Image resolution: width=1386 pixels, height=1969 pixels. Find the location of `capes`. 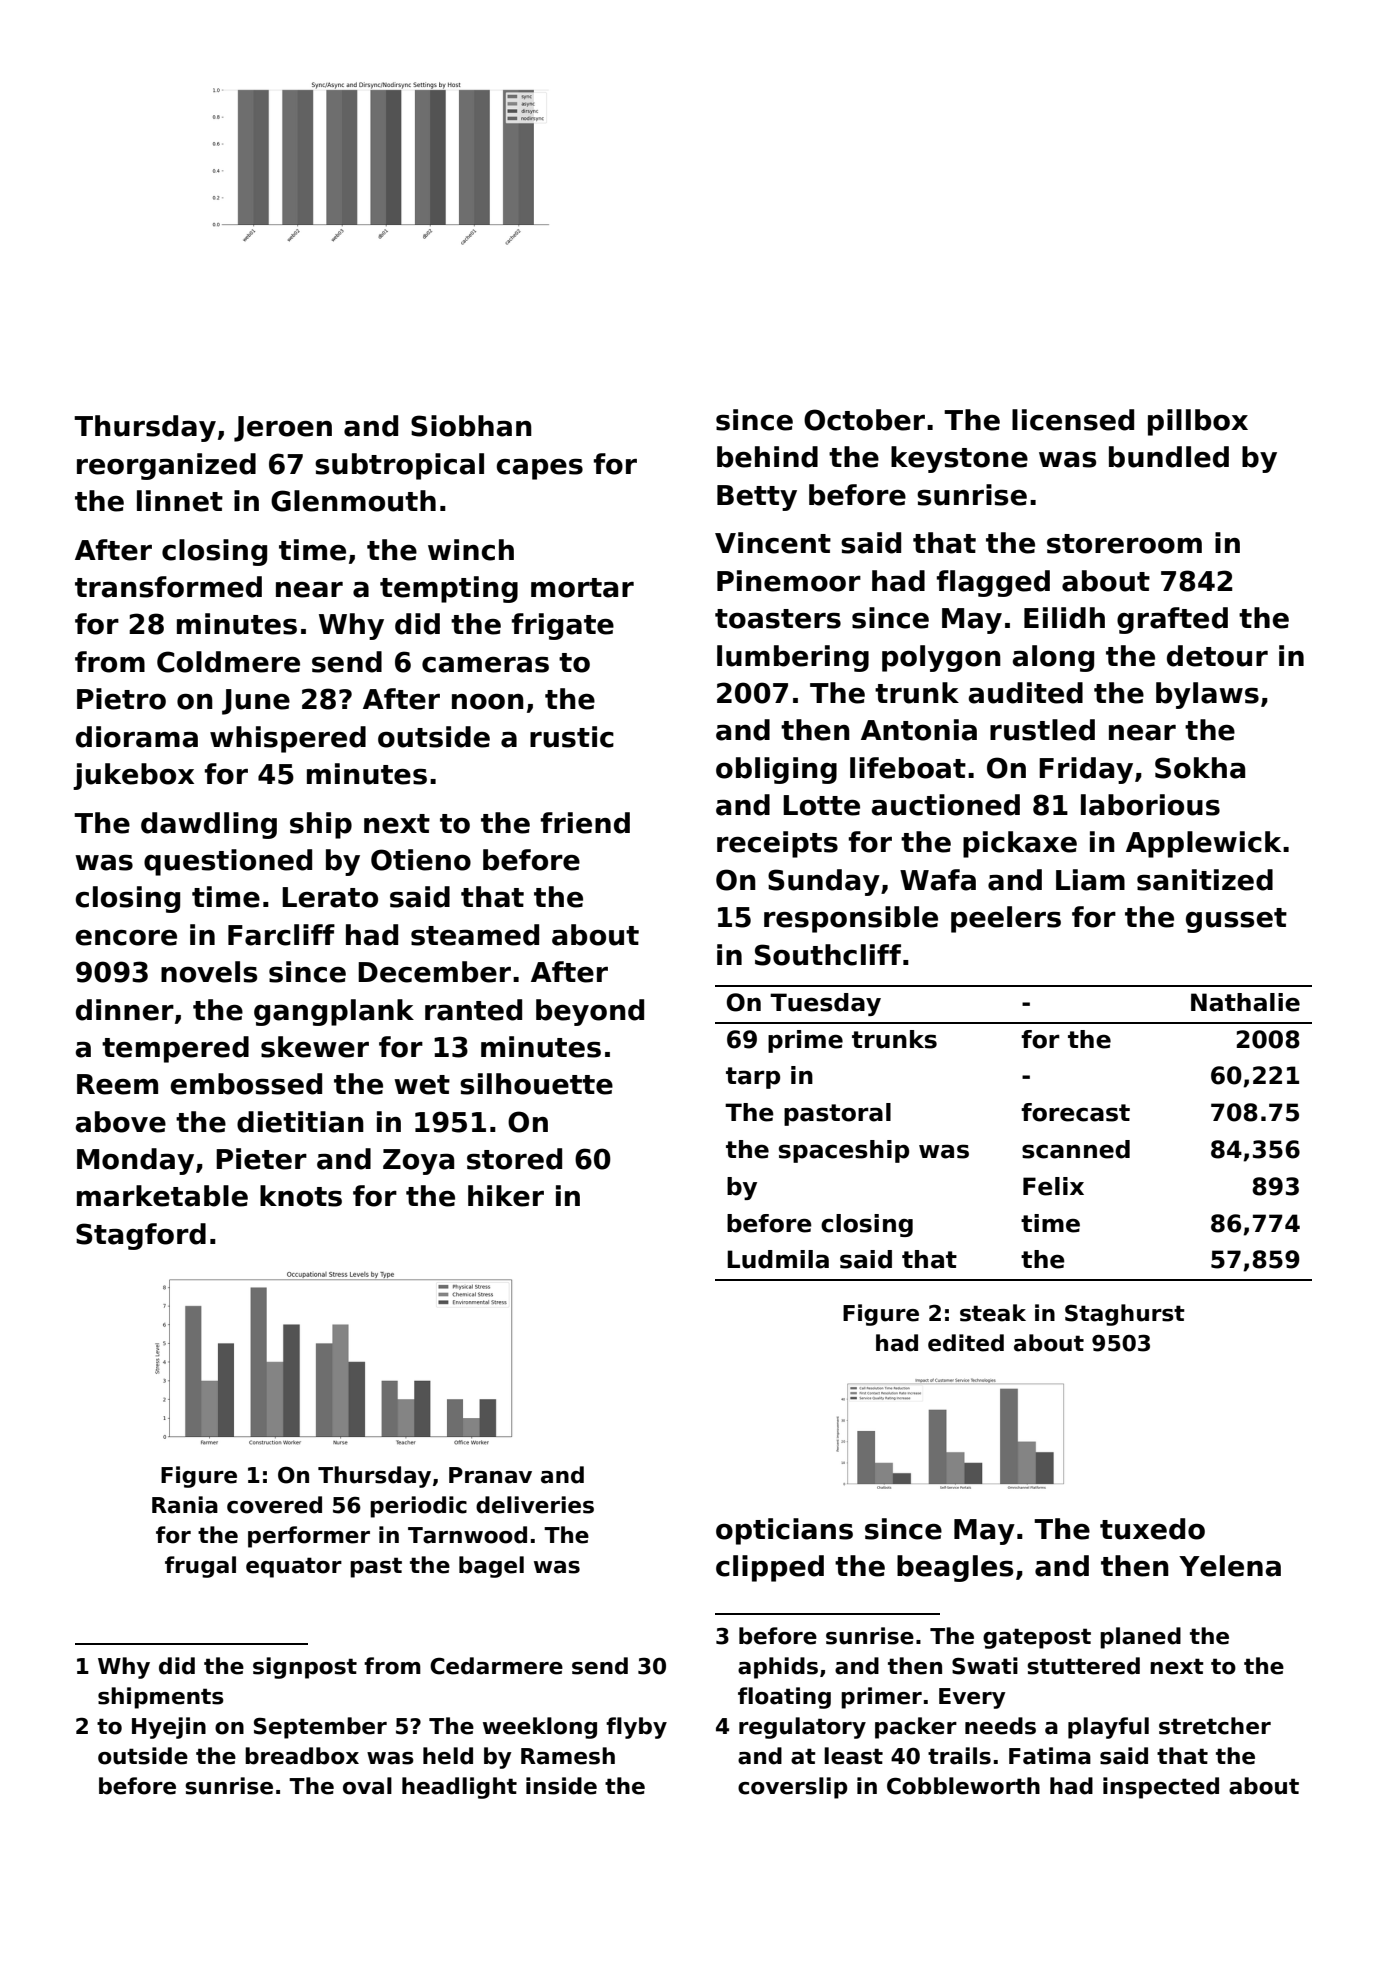

capes is located at coordinates (539, 469).
